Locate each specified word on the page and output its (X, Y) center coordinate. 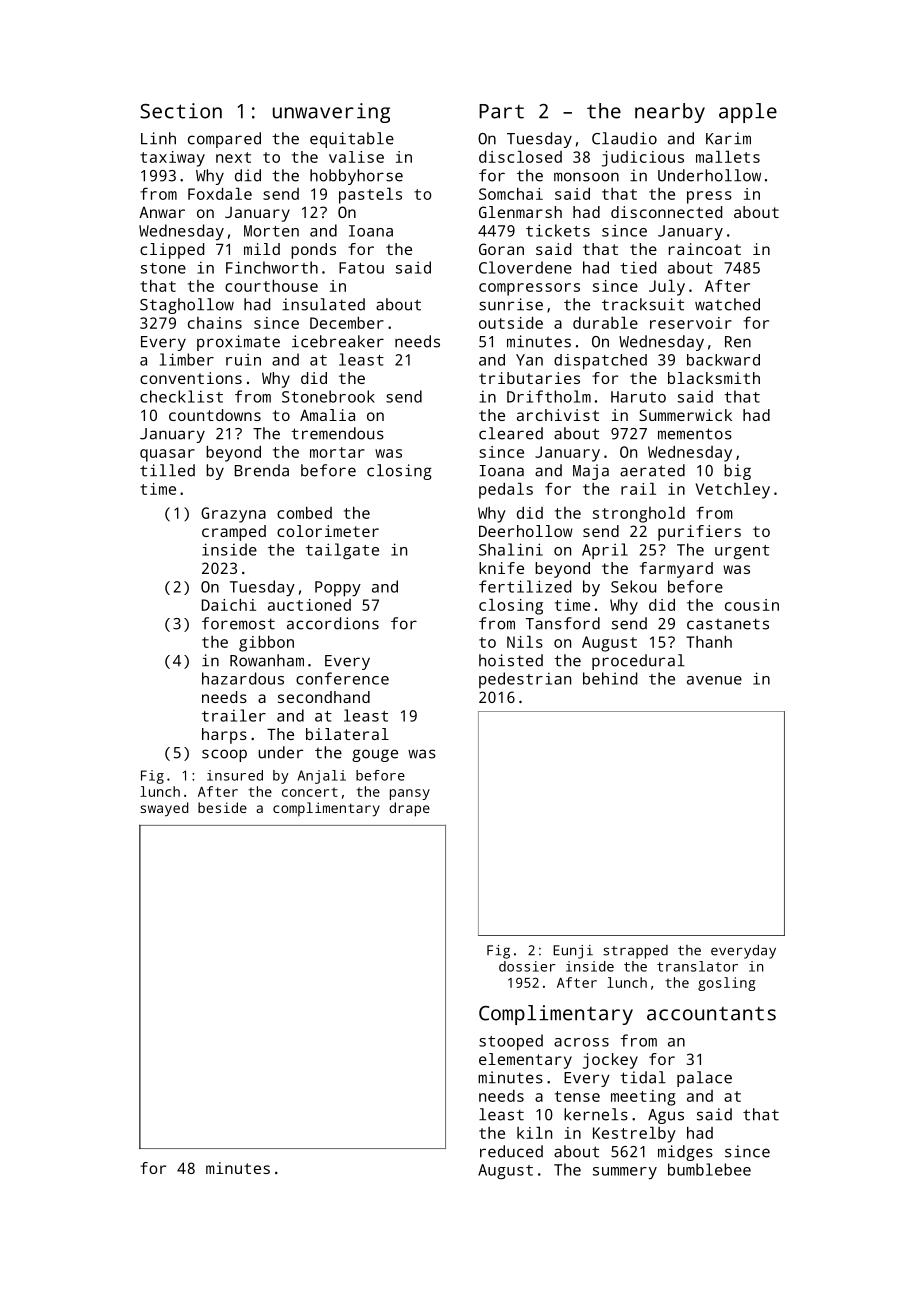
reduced (511, 1151)
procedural (638, 662)
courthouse (271, 286)
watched (727, 304)
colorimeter (328, 531)
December (347, 323)
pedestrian (525, 680)
